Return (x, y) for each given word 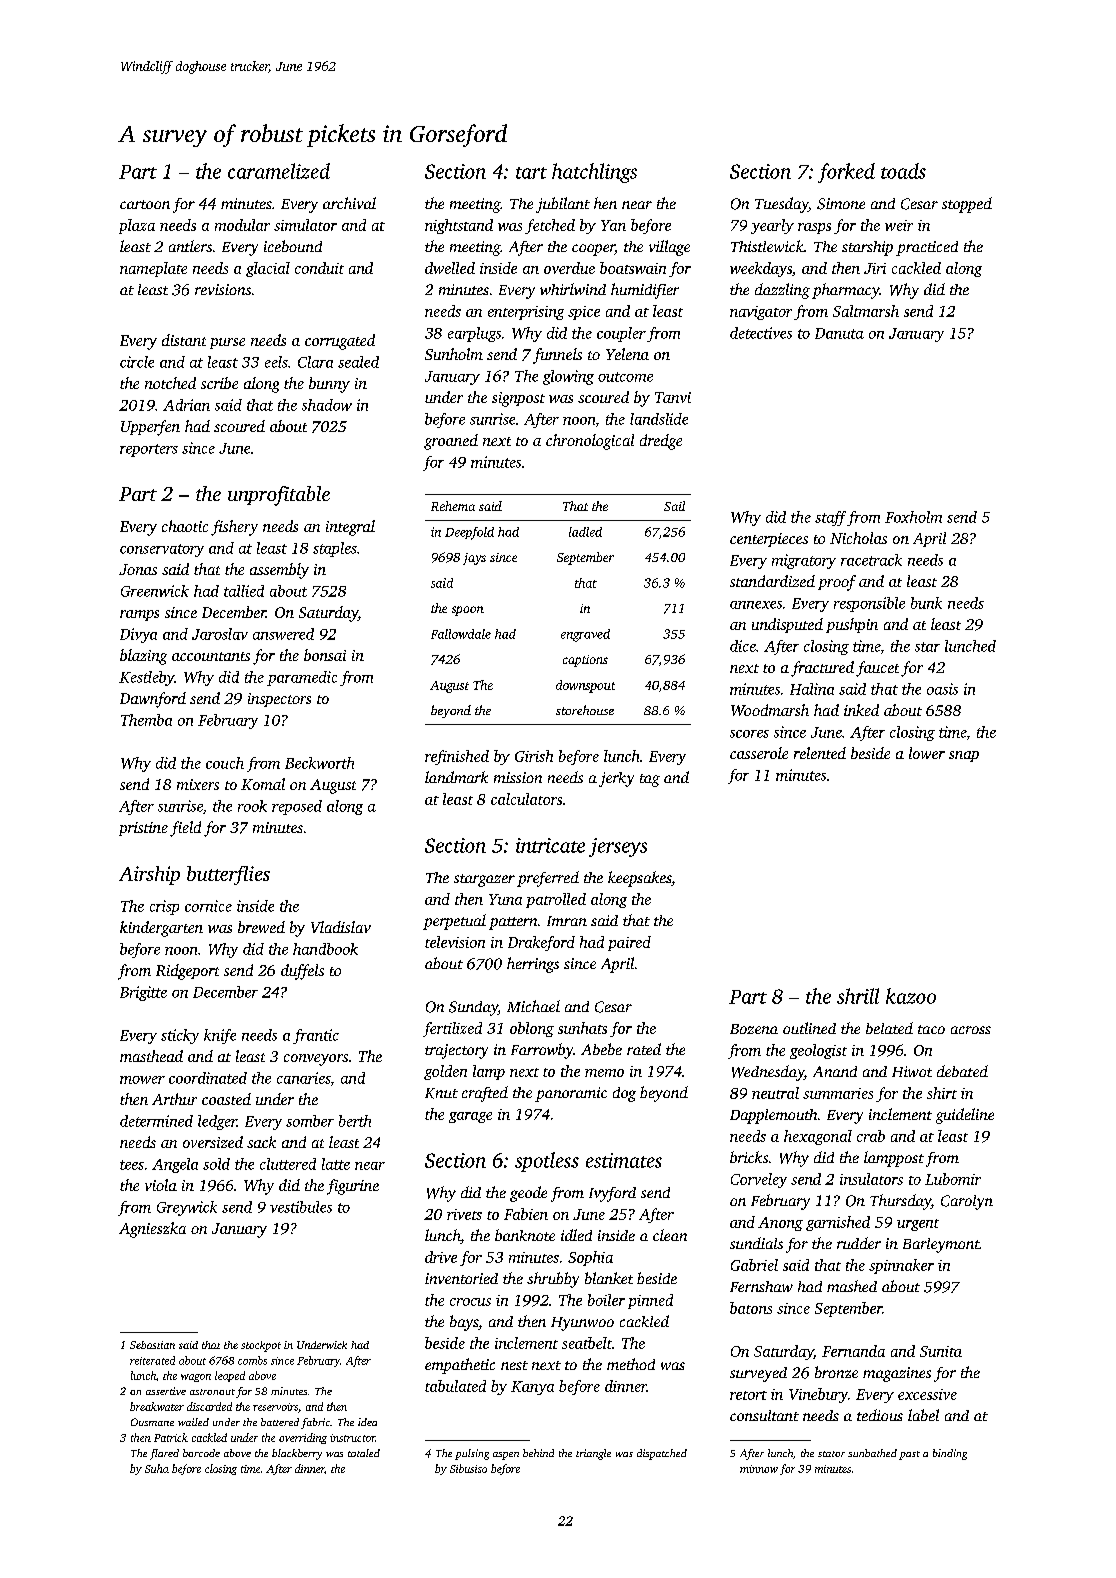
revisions (223, 289)
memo (604, 1073)
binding (950, 1454)
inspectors (279, 700)
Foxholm (913, 517)
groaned (451, 442)
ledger (217, 1122)
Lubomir (953, 1179)
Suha (157, 1468)
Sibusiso (468, 1468)
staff (830, 518)
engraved (585, 635)
